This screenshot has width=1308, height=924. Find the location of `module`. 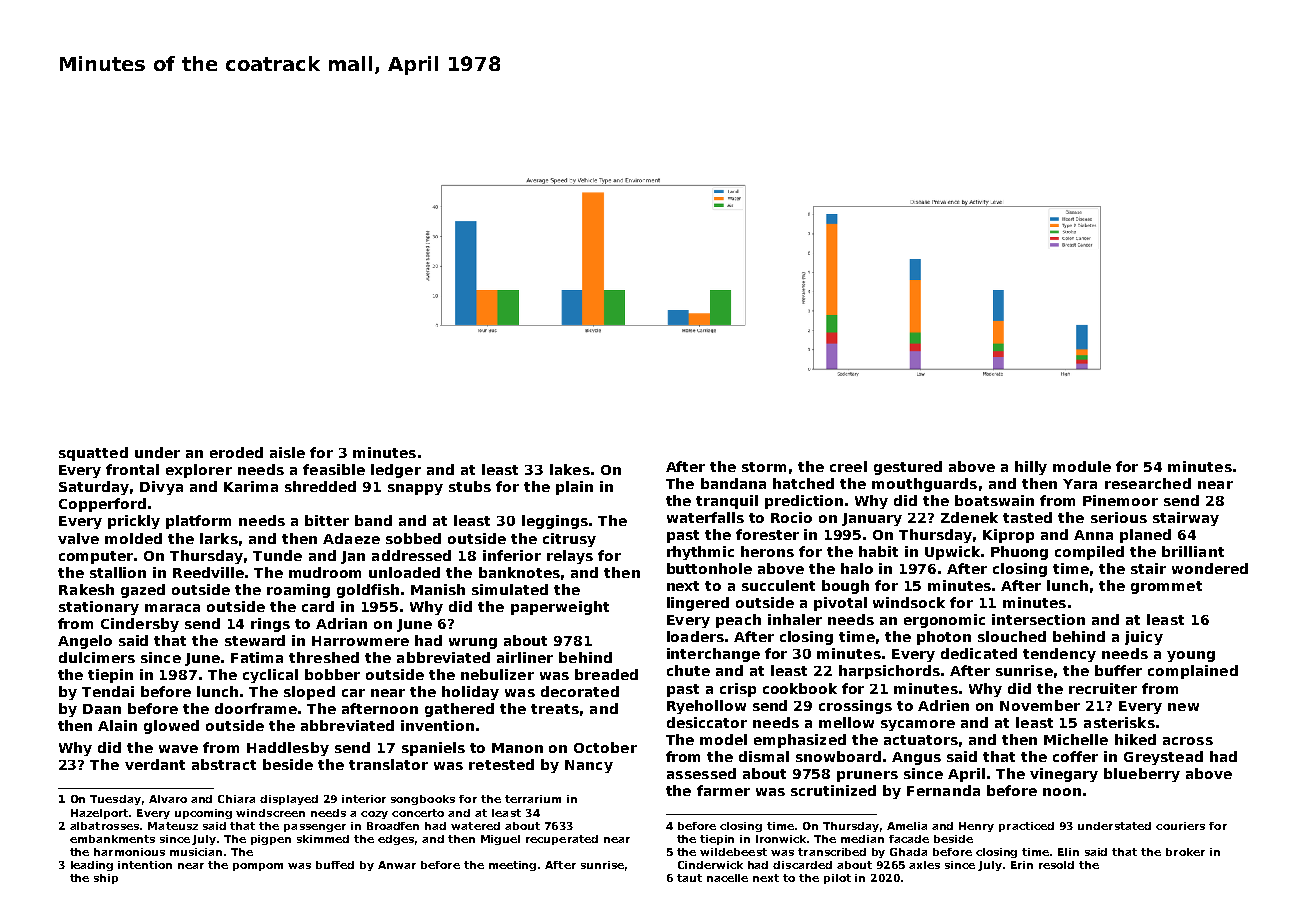

module is located at coordinates (1082, 466).
